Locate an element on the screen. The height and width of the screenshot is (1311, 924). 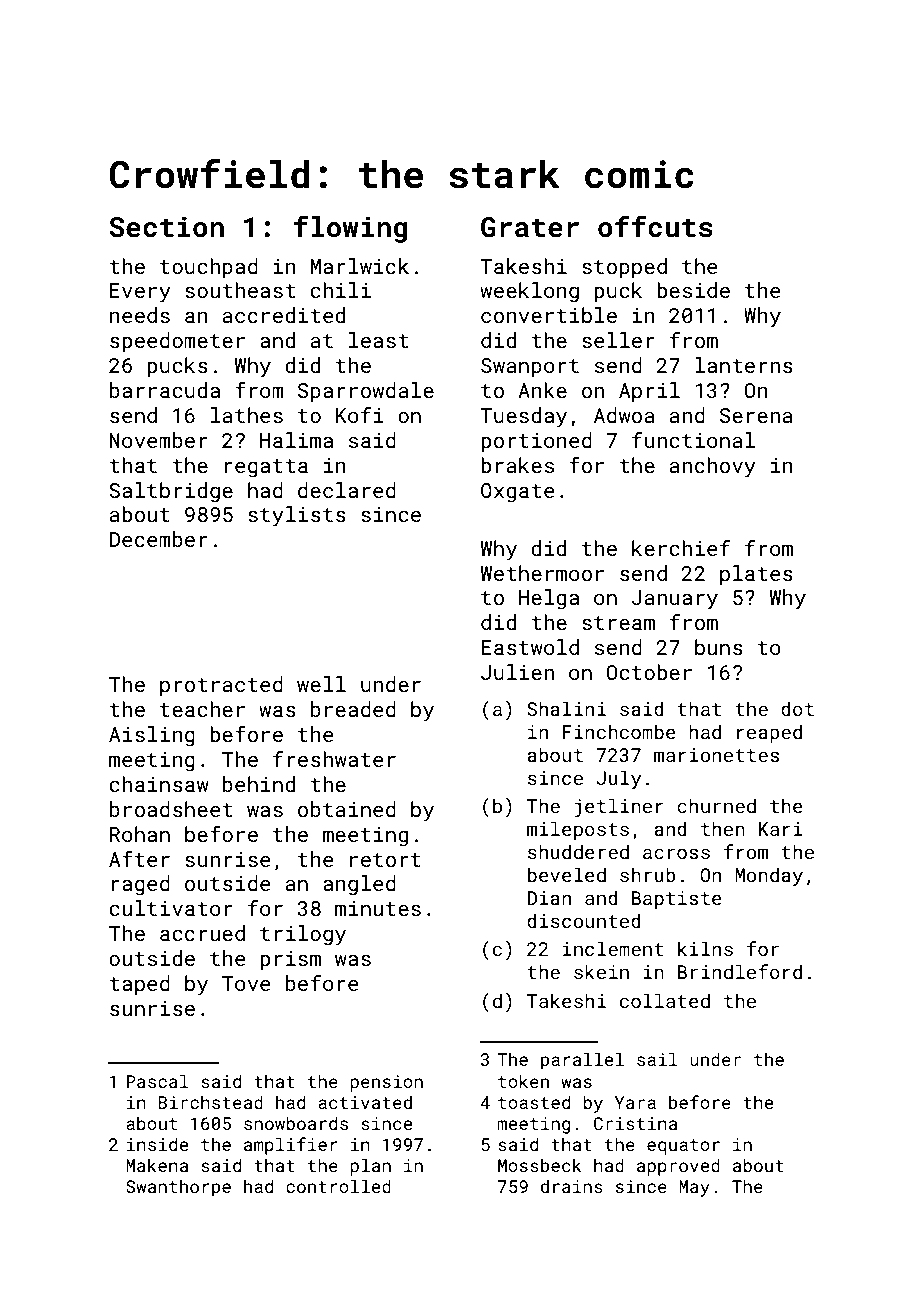
Section is located at coordinates (166, 227).
